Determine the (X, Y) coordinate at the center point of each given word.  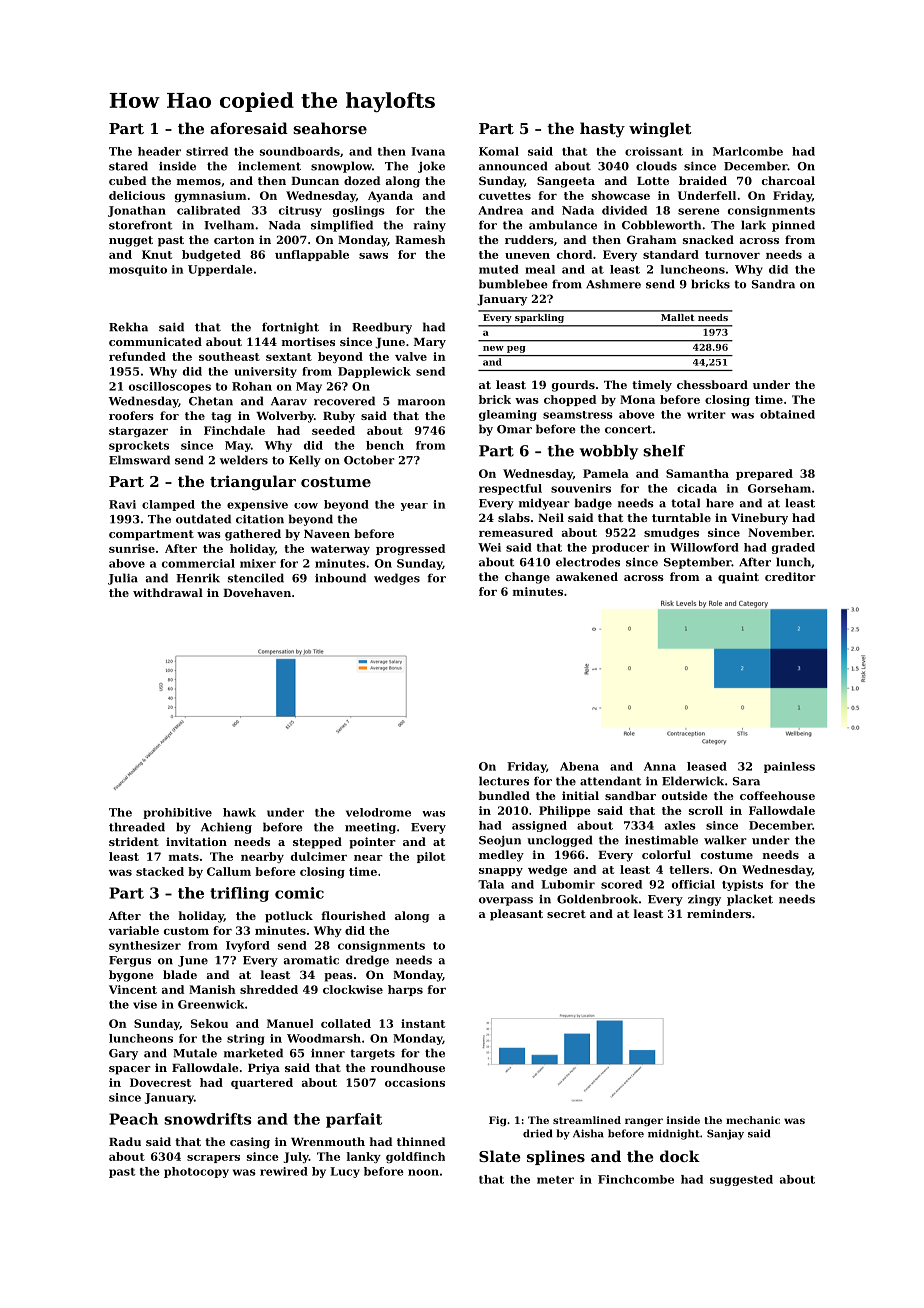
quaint (738, 578)
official (693, 884)
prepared (764, 474)
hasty (602, 130)
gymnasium (211, 196)
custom (186, 931)
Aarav (289, 401)
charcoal (788, 180)
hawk (239, 812)
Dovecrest (160, 1082)
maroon (421, 402)
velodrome (378, 812)
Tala (491, 884)
